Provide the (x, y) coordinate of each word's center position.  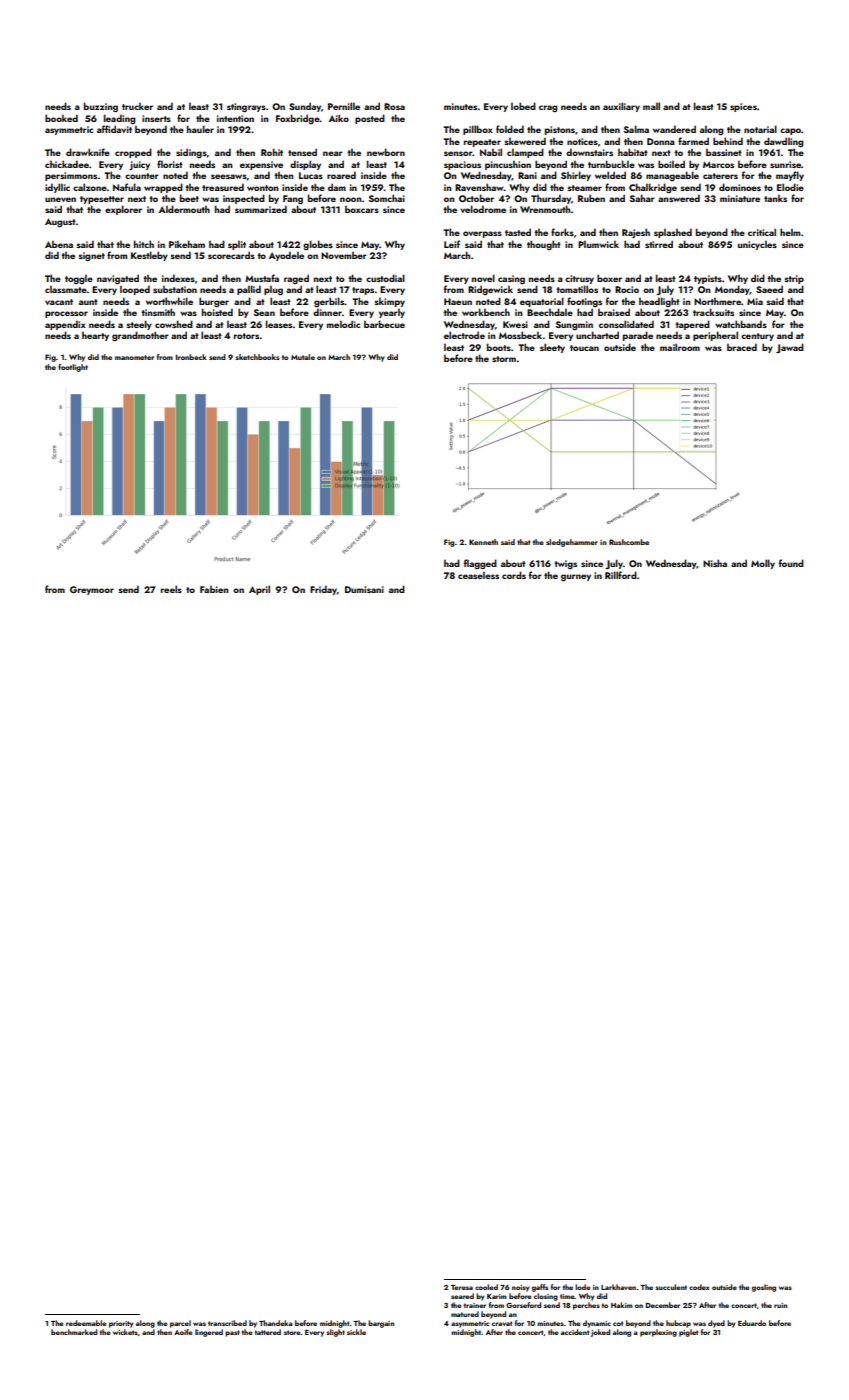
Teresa (462, 1287)
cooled (486, 1287)
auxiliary (621, 107)
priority (121, 1324)
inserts (156, 118)
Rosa (394, 106)
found (791, 563)
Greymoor (92, 590)
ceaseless (478, 575)
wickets (125, 1332)
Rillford (621, 575)
